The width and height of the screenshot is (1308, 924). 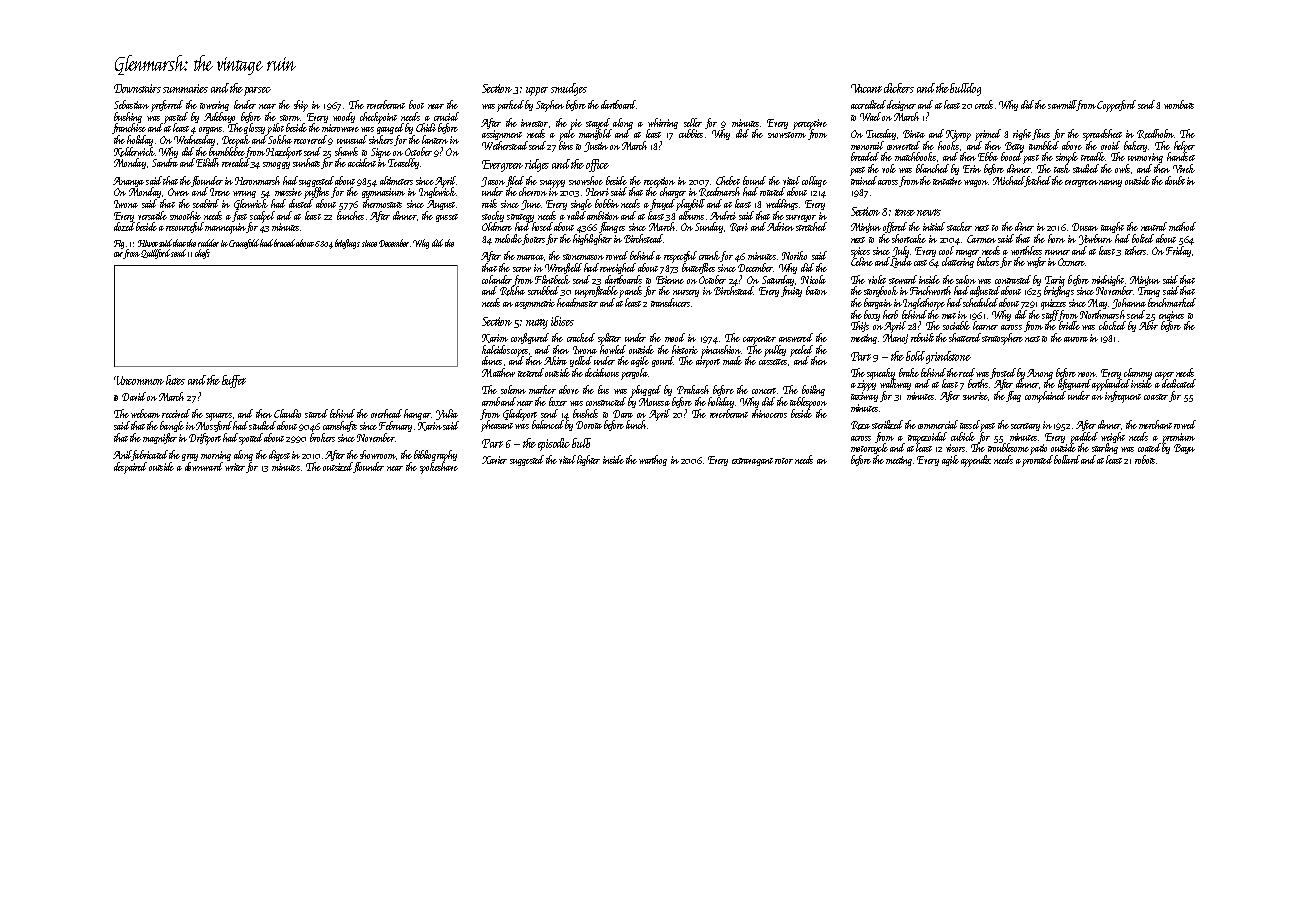 What do you see at coordinates (204, 466) in the screenshot?
I see `downward` at bounding box center [204, 466].
